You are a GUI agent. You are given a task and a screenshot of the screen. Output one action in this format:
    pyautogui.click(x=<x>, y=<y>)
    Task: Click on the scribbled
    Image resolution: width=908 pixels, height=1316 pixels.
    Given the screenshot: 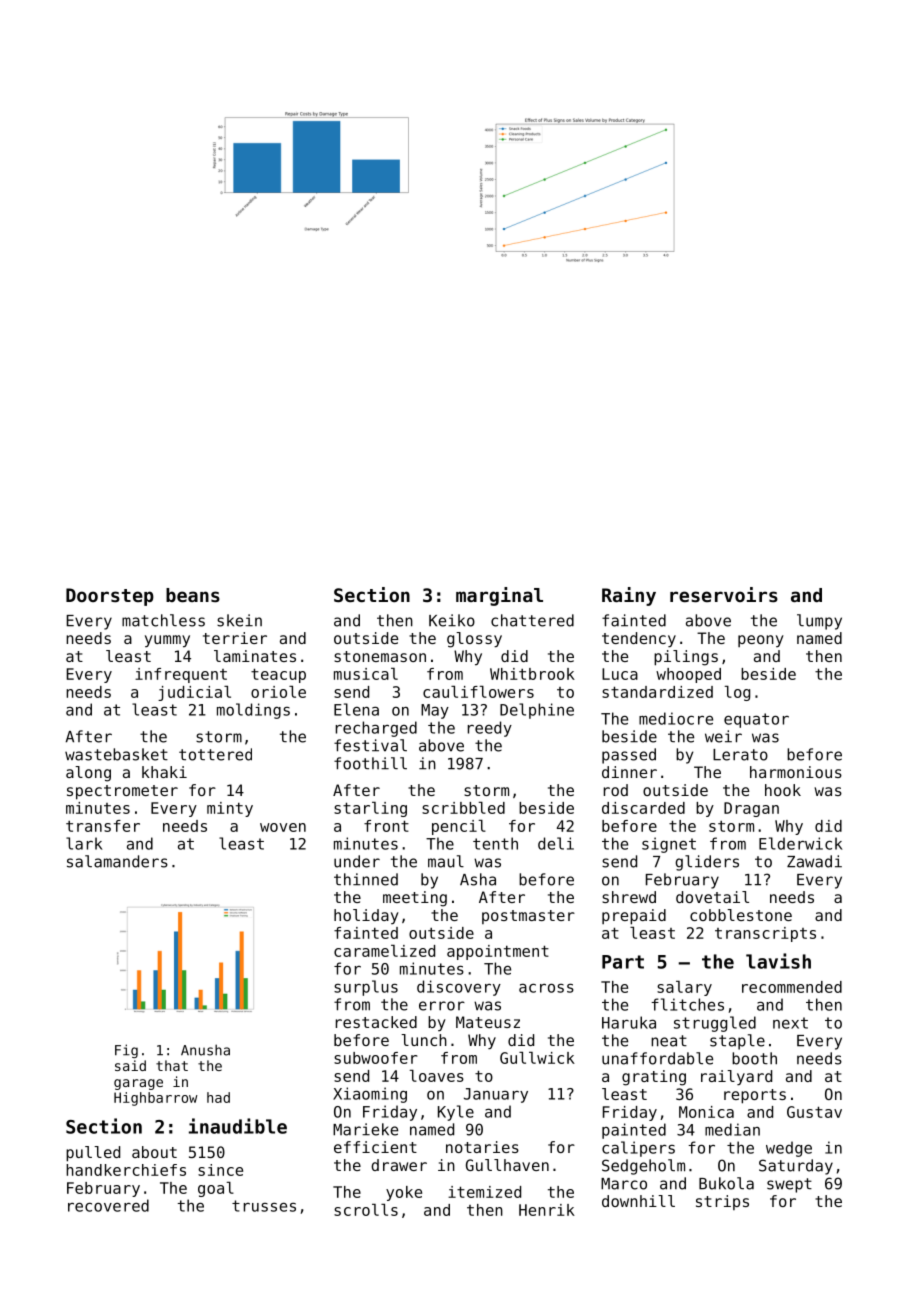 What is the action you would take?
    pyautogui.click(x=463, y=808)
